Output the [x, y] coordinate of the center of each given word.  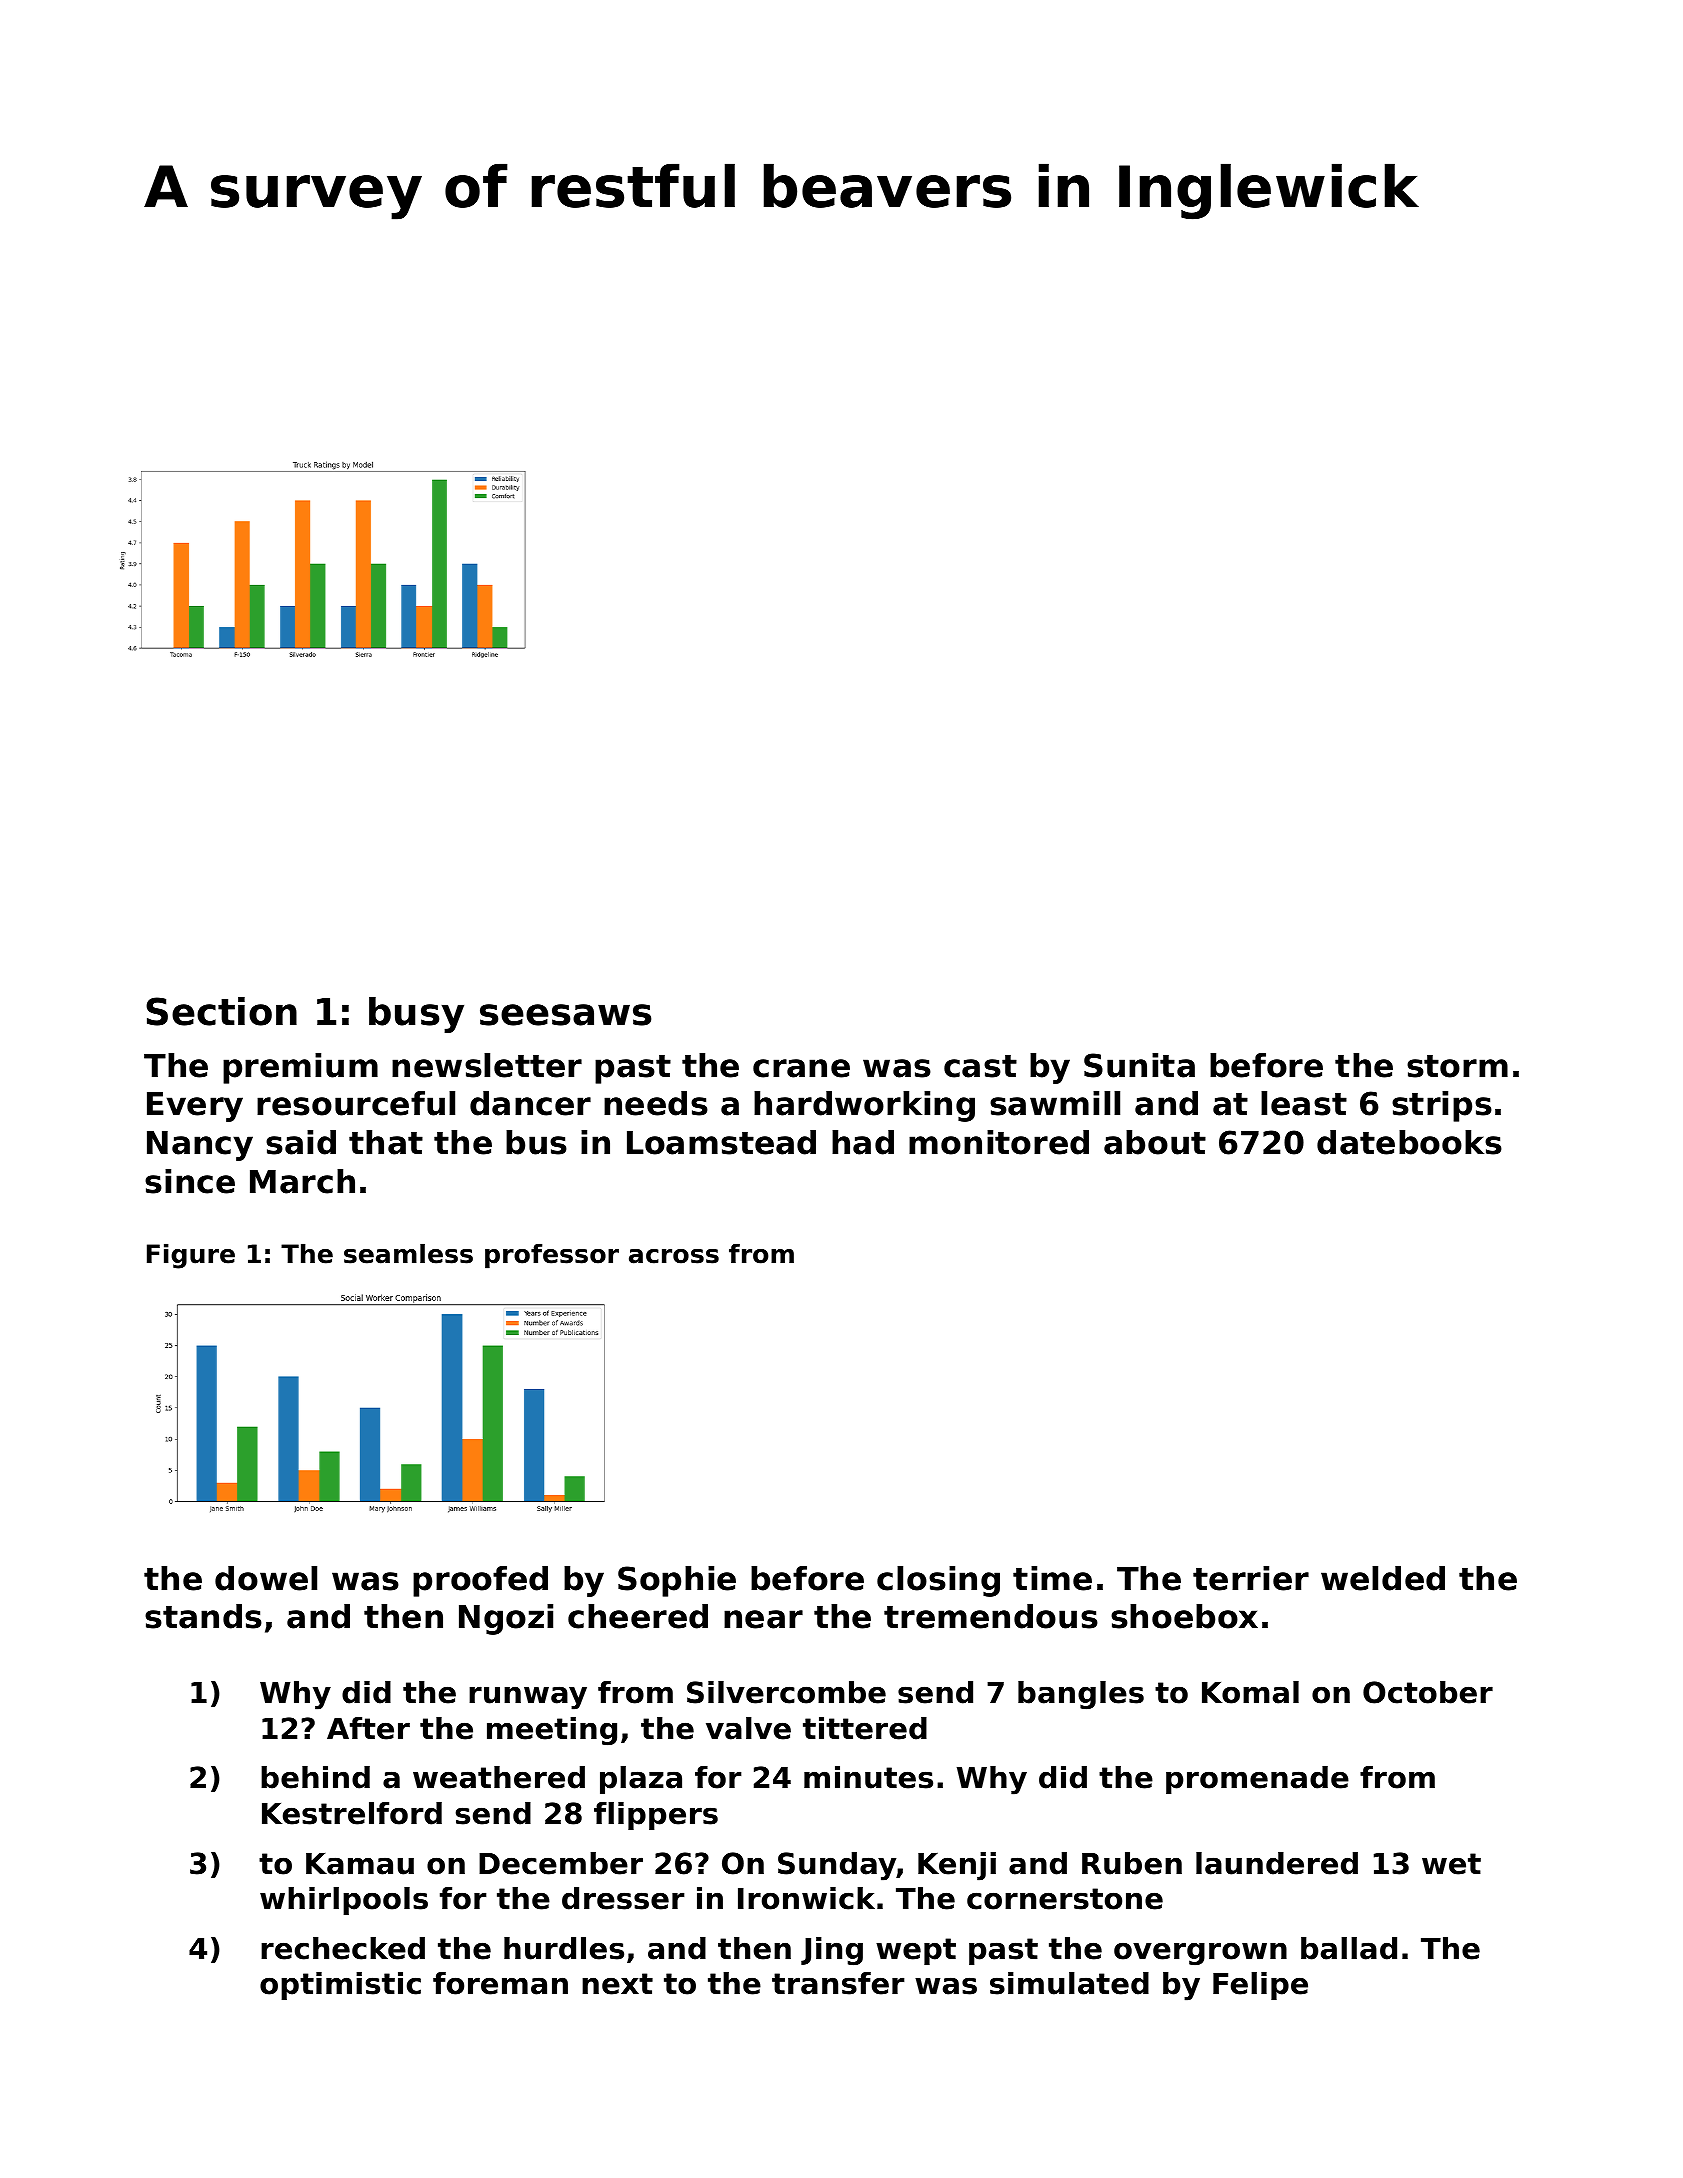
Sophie [677, 1581]
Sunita [1139, 1065]
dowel [266, 1578]
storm [1457, 1066]
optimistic [340, 1986]
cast [980, 1066]
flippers [656, 1816]
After [368, 1728]
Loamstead [721, 1142]
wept [916, 1951]
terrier [1251, 1578]
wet [1451, 1864]
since [190, 1181]
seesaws [565, 1015]
